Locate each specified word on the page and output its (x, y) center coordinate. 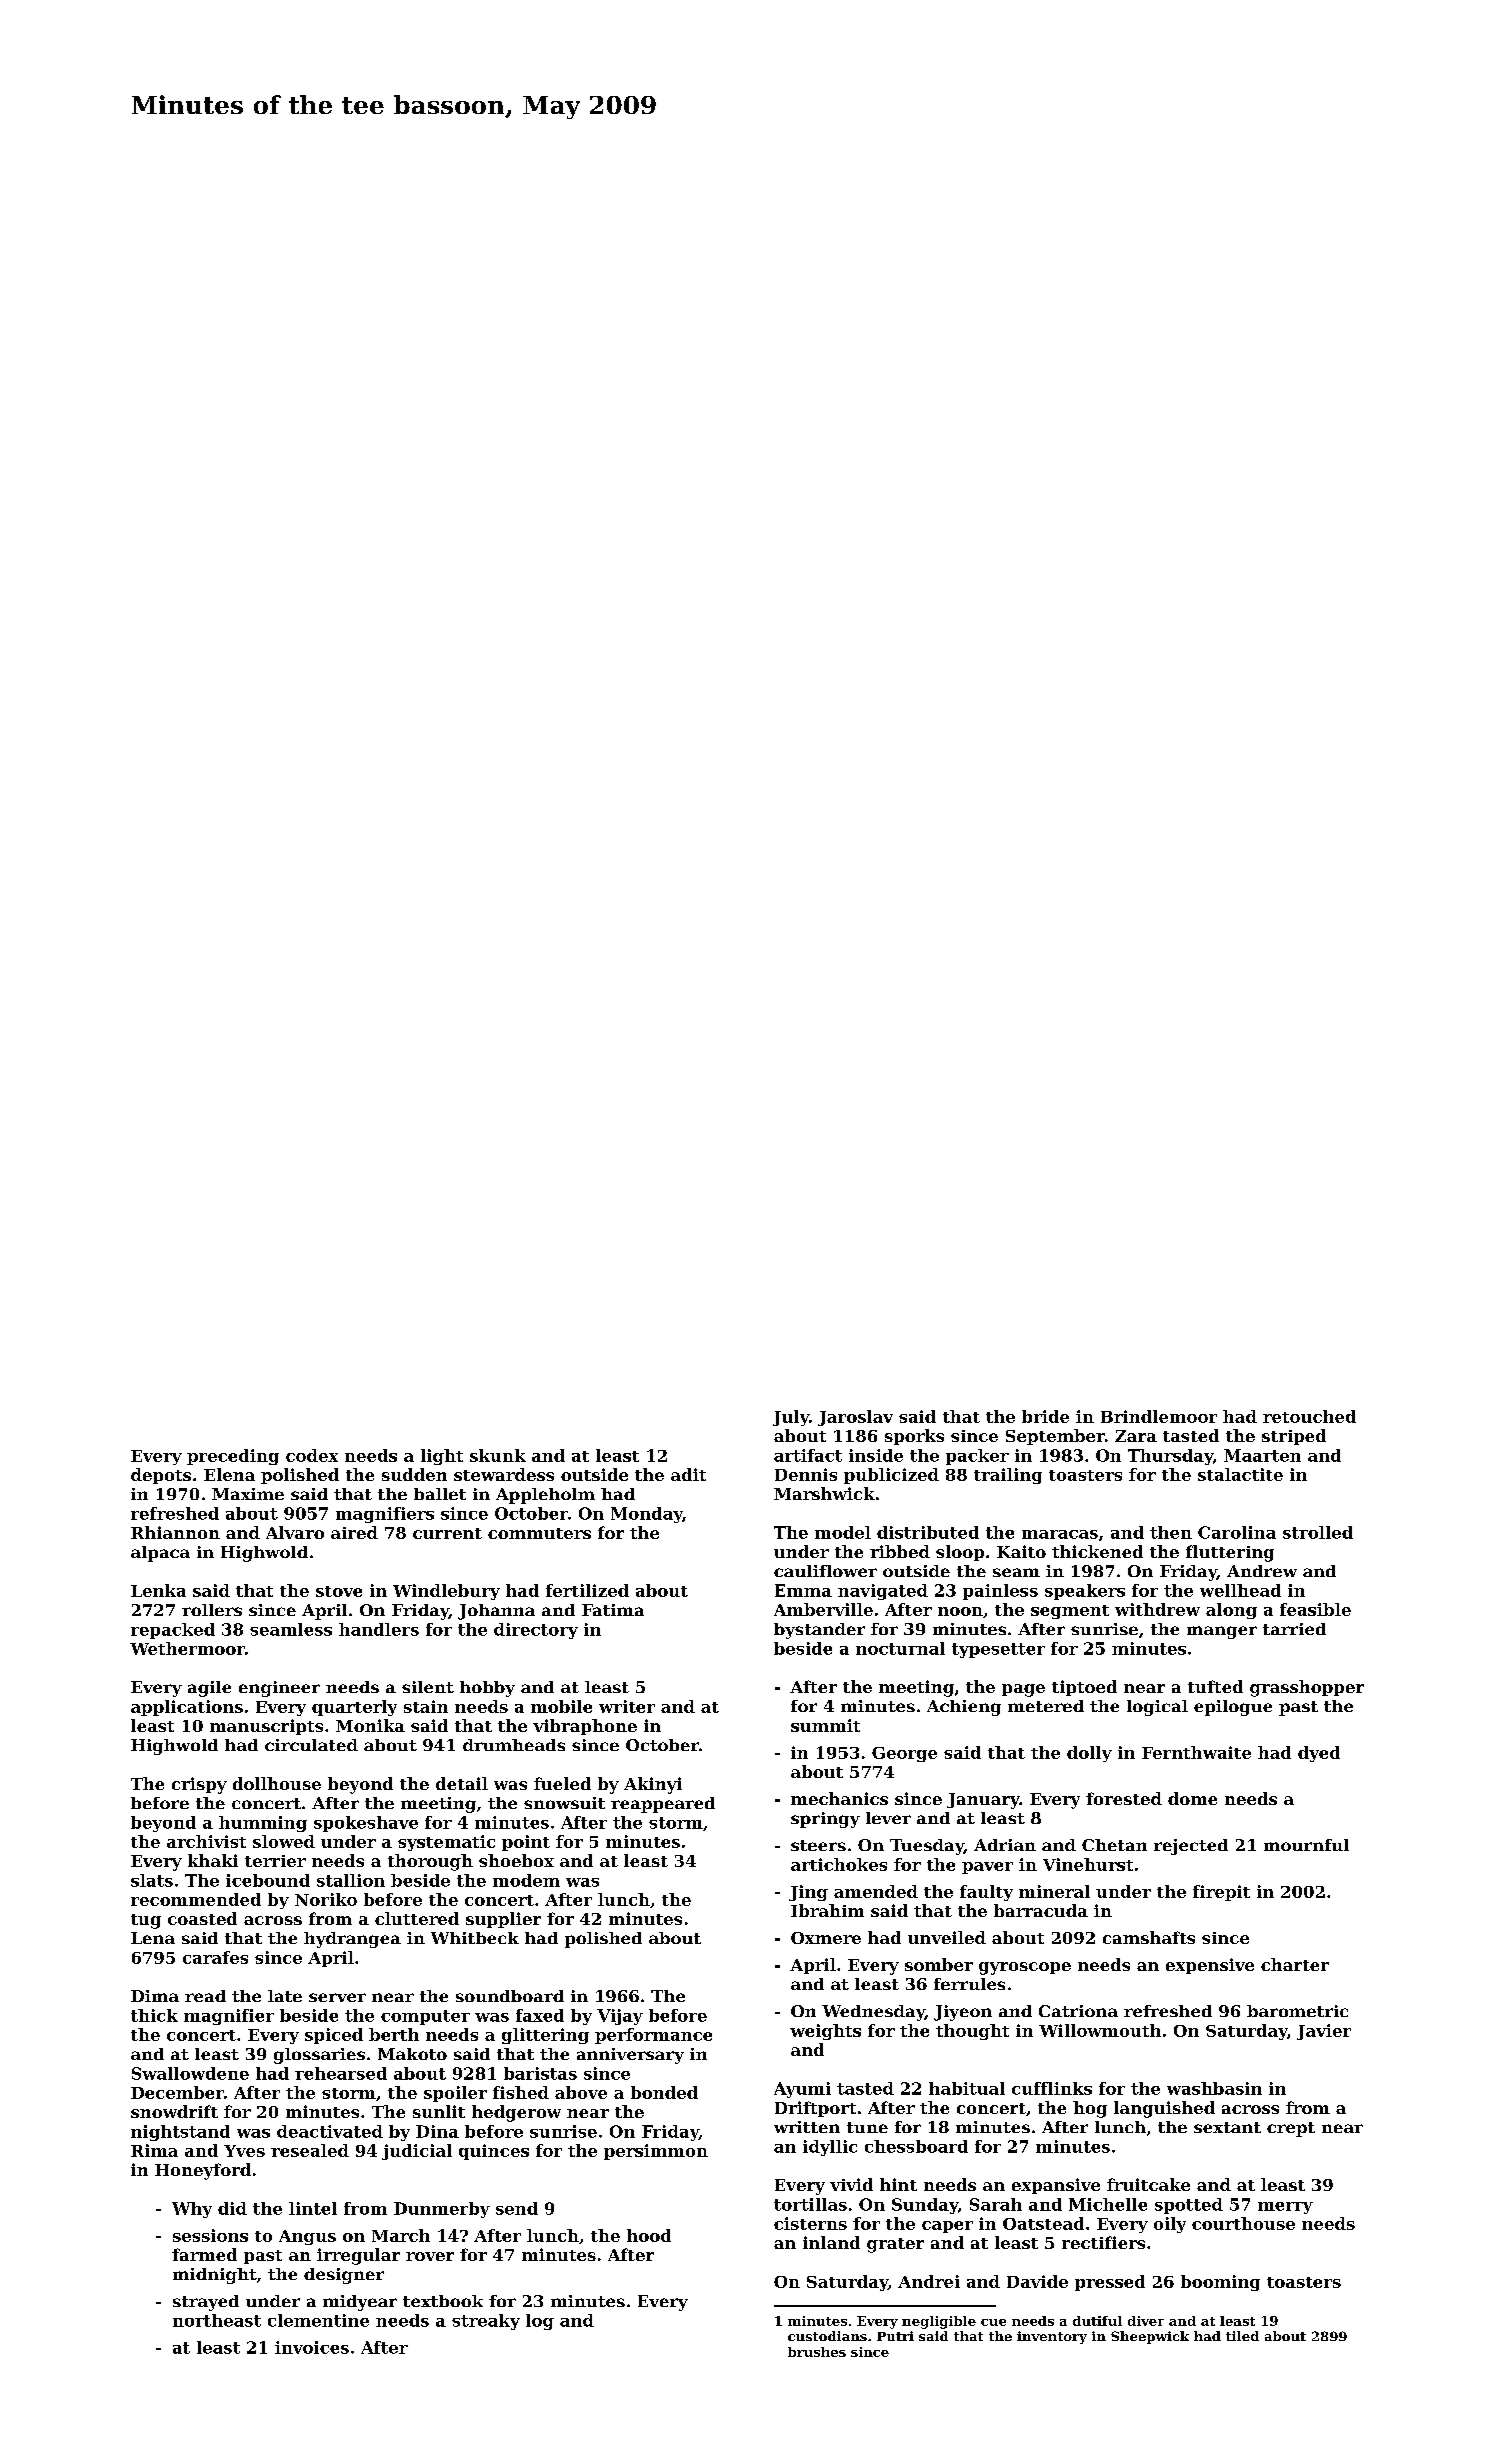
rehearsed (341, 2073)
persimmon (656, 2152)
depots (161, 1476)
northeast (217, 2320)
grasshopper (1307, 1688)
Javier (1324, 2032)
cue (993, 2322)
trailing (1008, 1476)
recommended (196, 1899)
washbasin (1214, 2088)
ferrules (969, 1984)
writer (627, 1706)
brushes (817, 2352)
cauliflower (825, 1571)
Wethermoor (187, 1648)
